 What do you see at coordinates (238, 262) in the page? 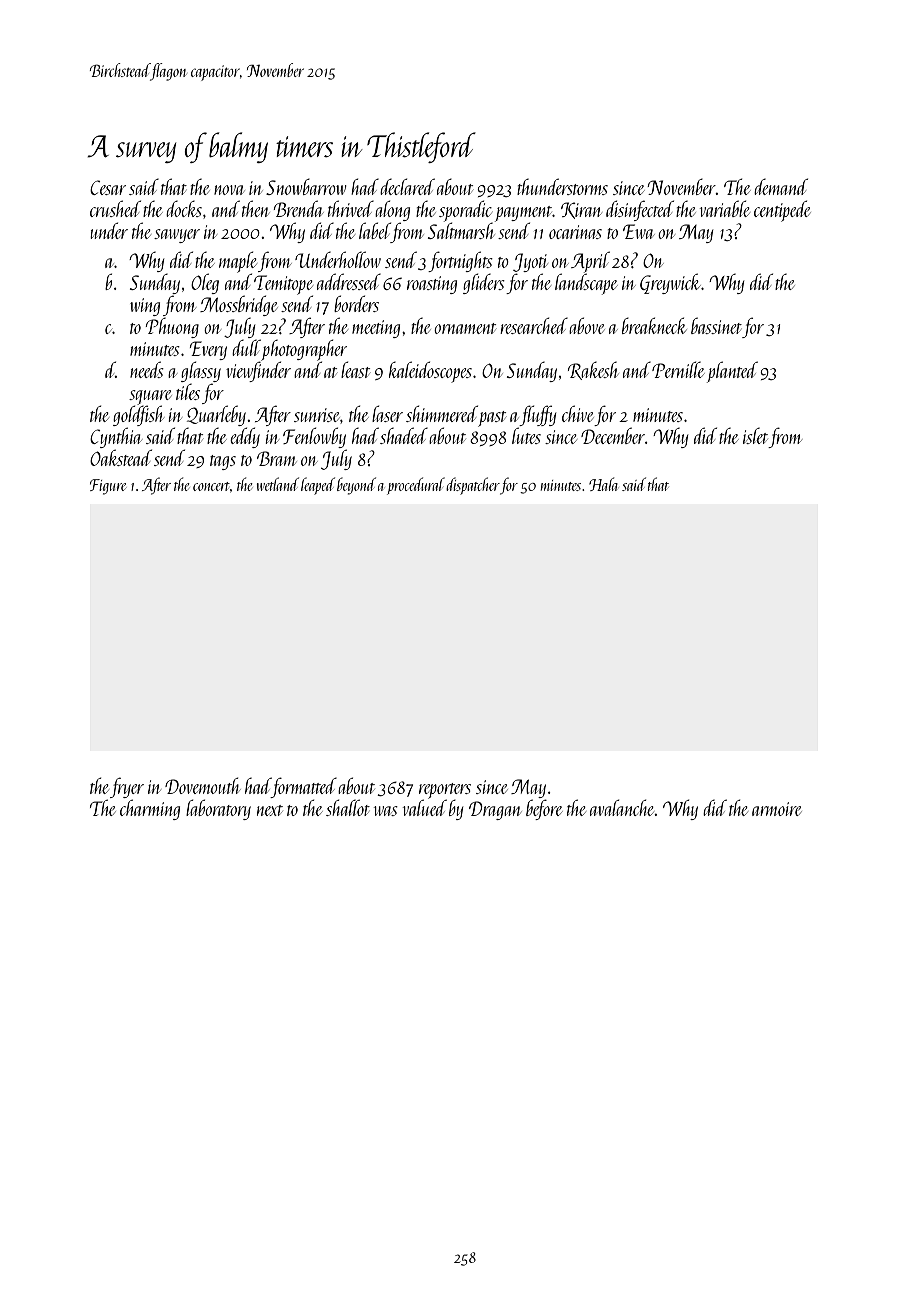
I see `maple` at bounding box center [238, 262].
